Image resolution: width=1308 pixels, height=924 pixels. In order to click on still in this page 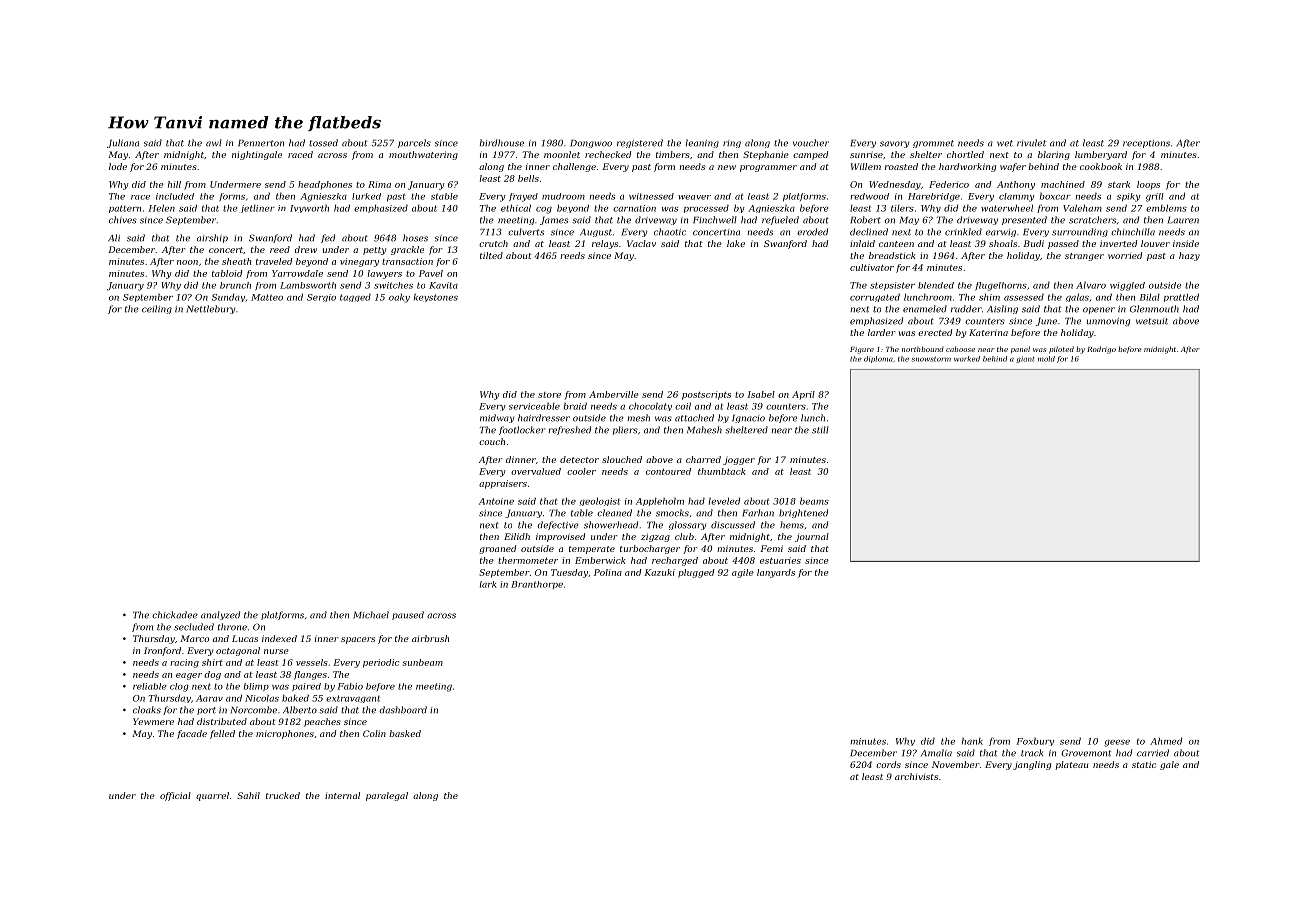, I will do `click(820, 430)`.
